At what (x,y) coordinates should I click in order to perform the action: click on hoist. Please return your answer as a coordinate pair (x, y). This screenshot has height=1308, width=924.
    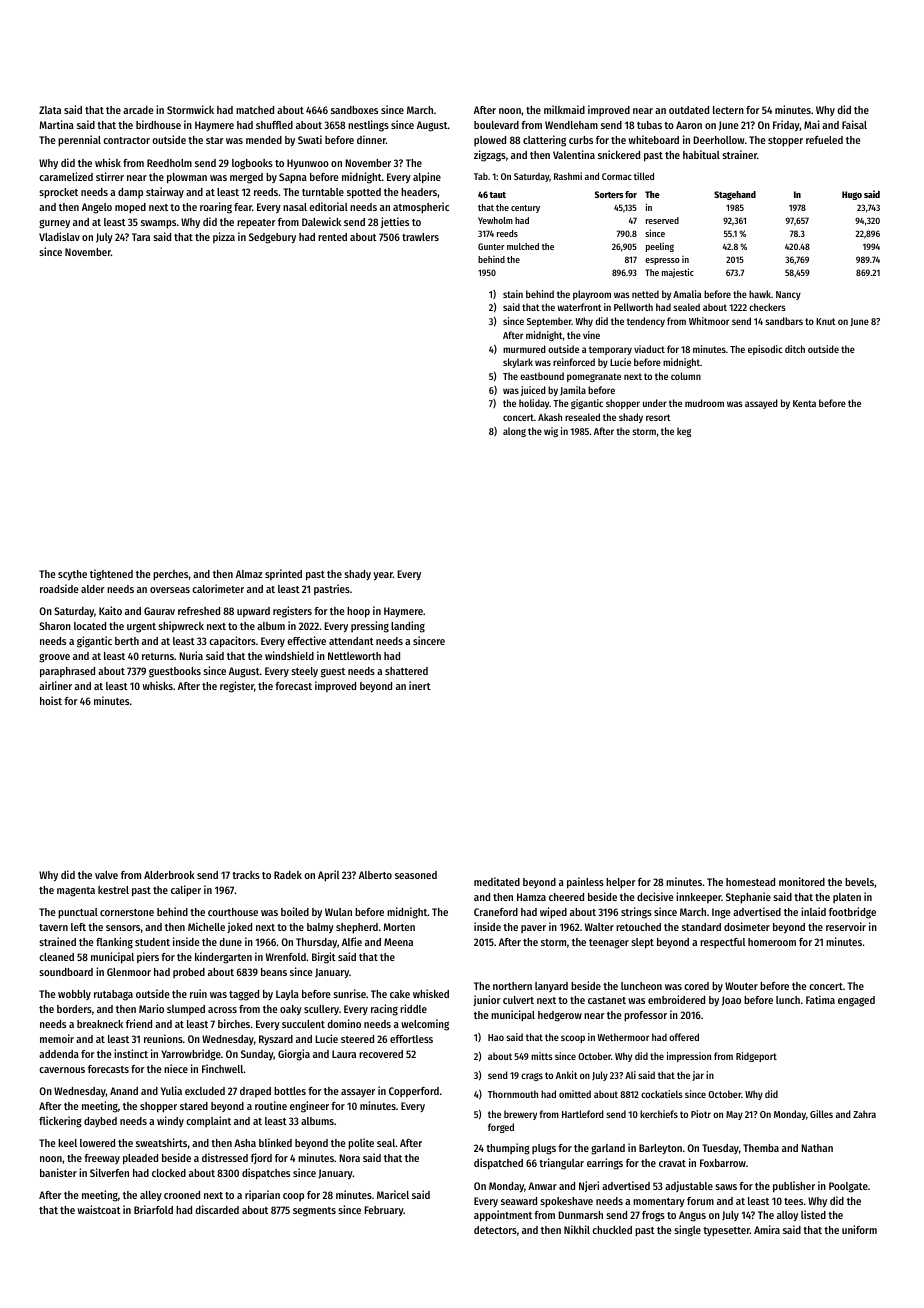
    Looking at the image, I should click on (51, 700).
